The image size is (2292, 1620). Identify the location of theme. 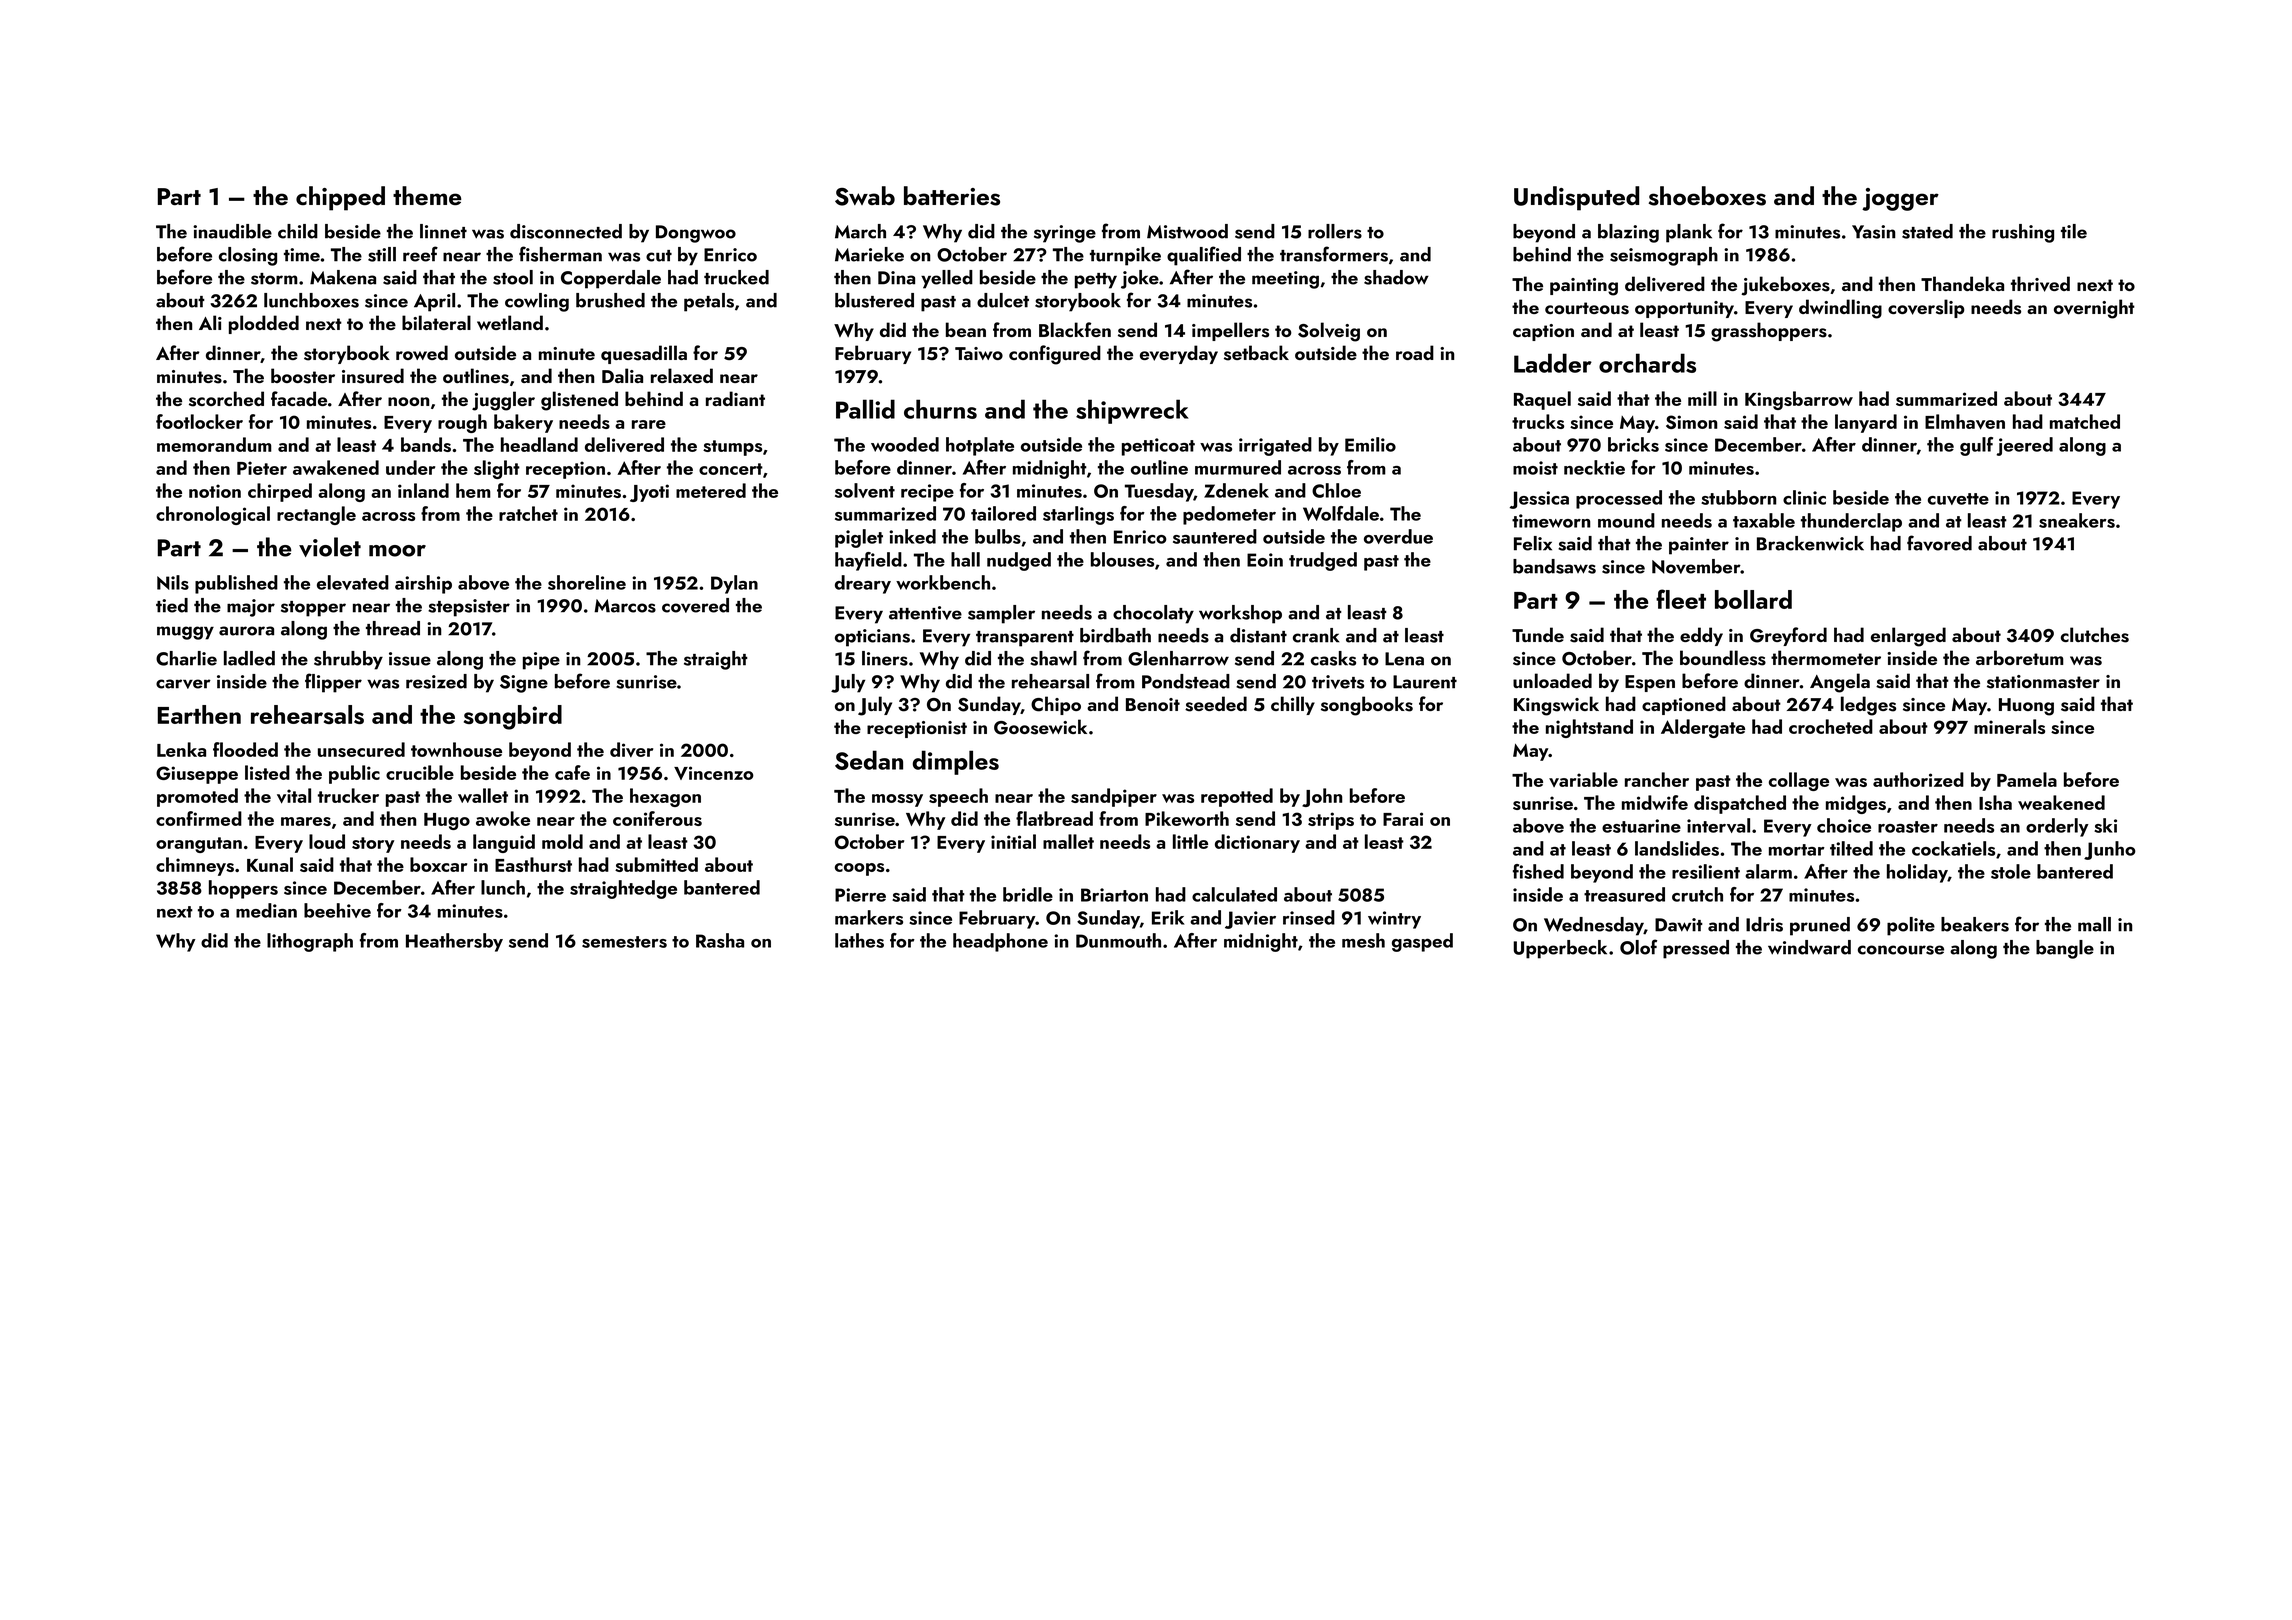
(427, 195).
